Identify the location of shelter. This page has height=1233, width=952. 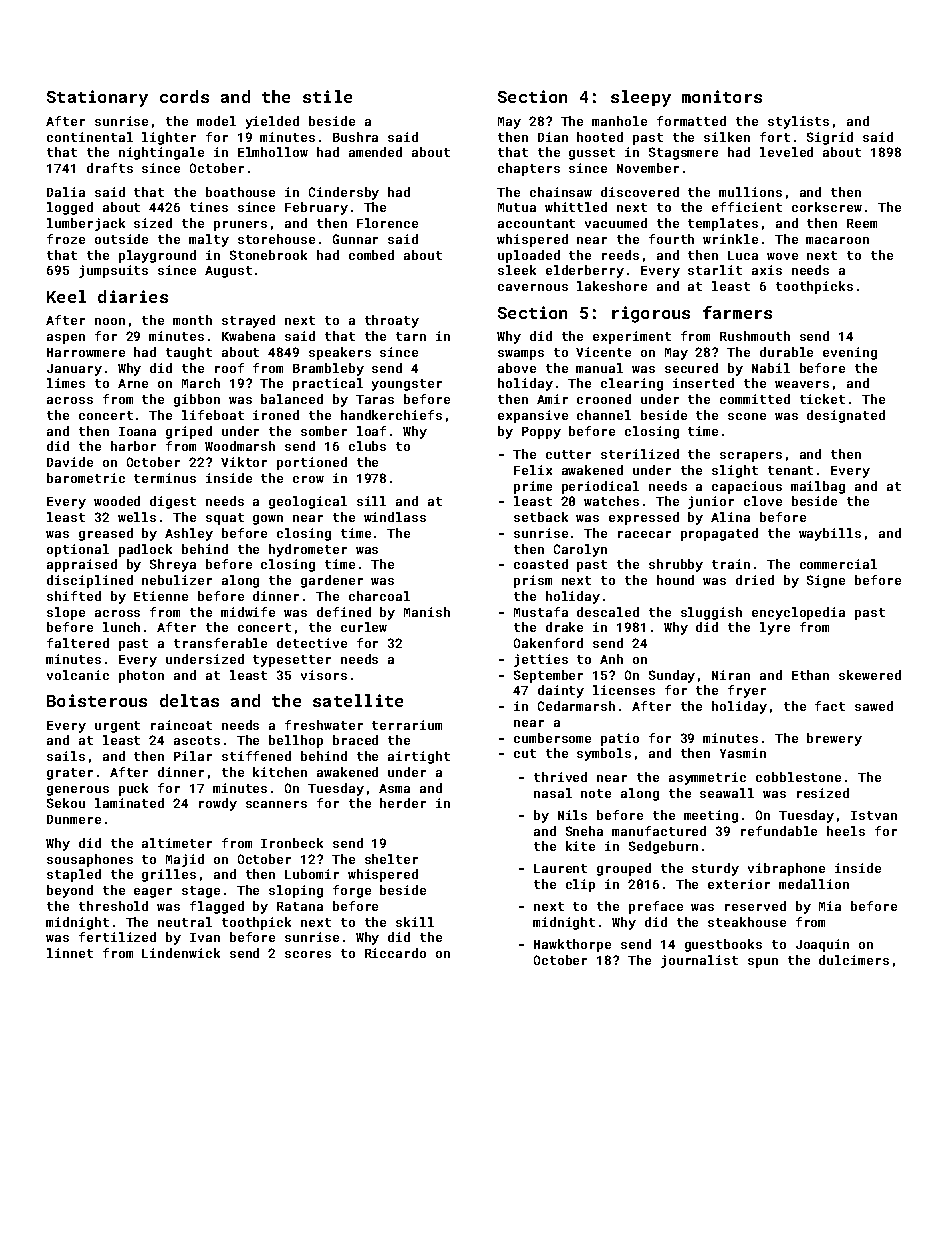
(391, 859).
